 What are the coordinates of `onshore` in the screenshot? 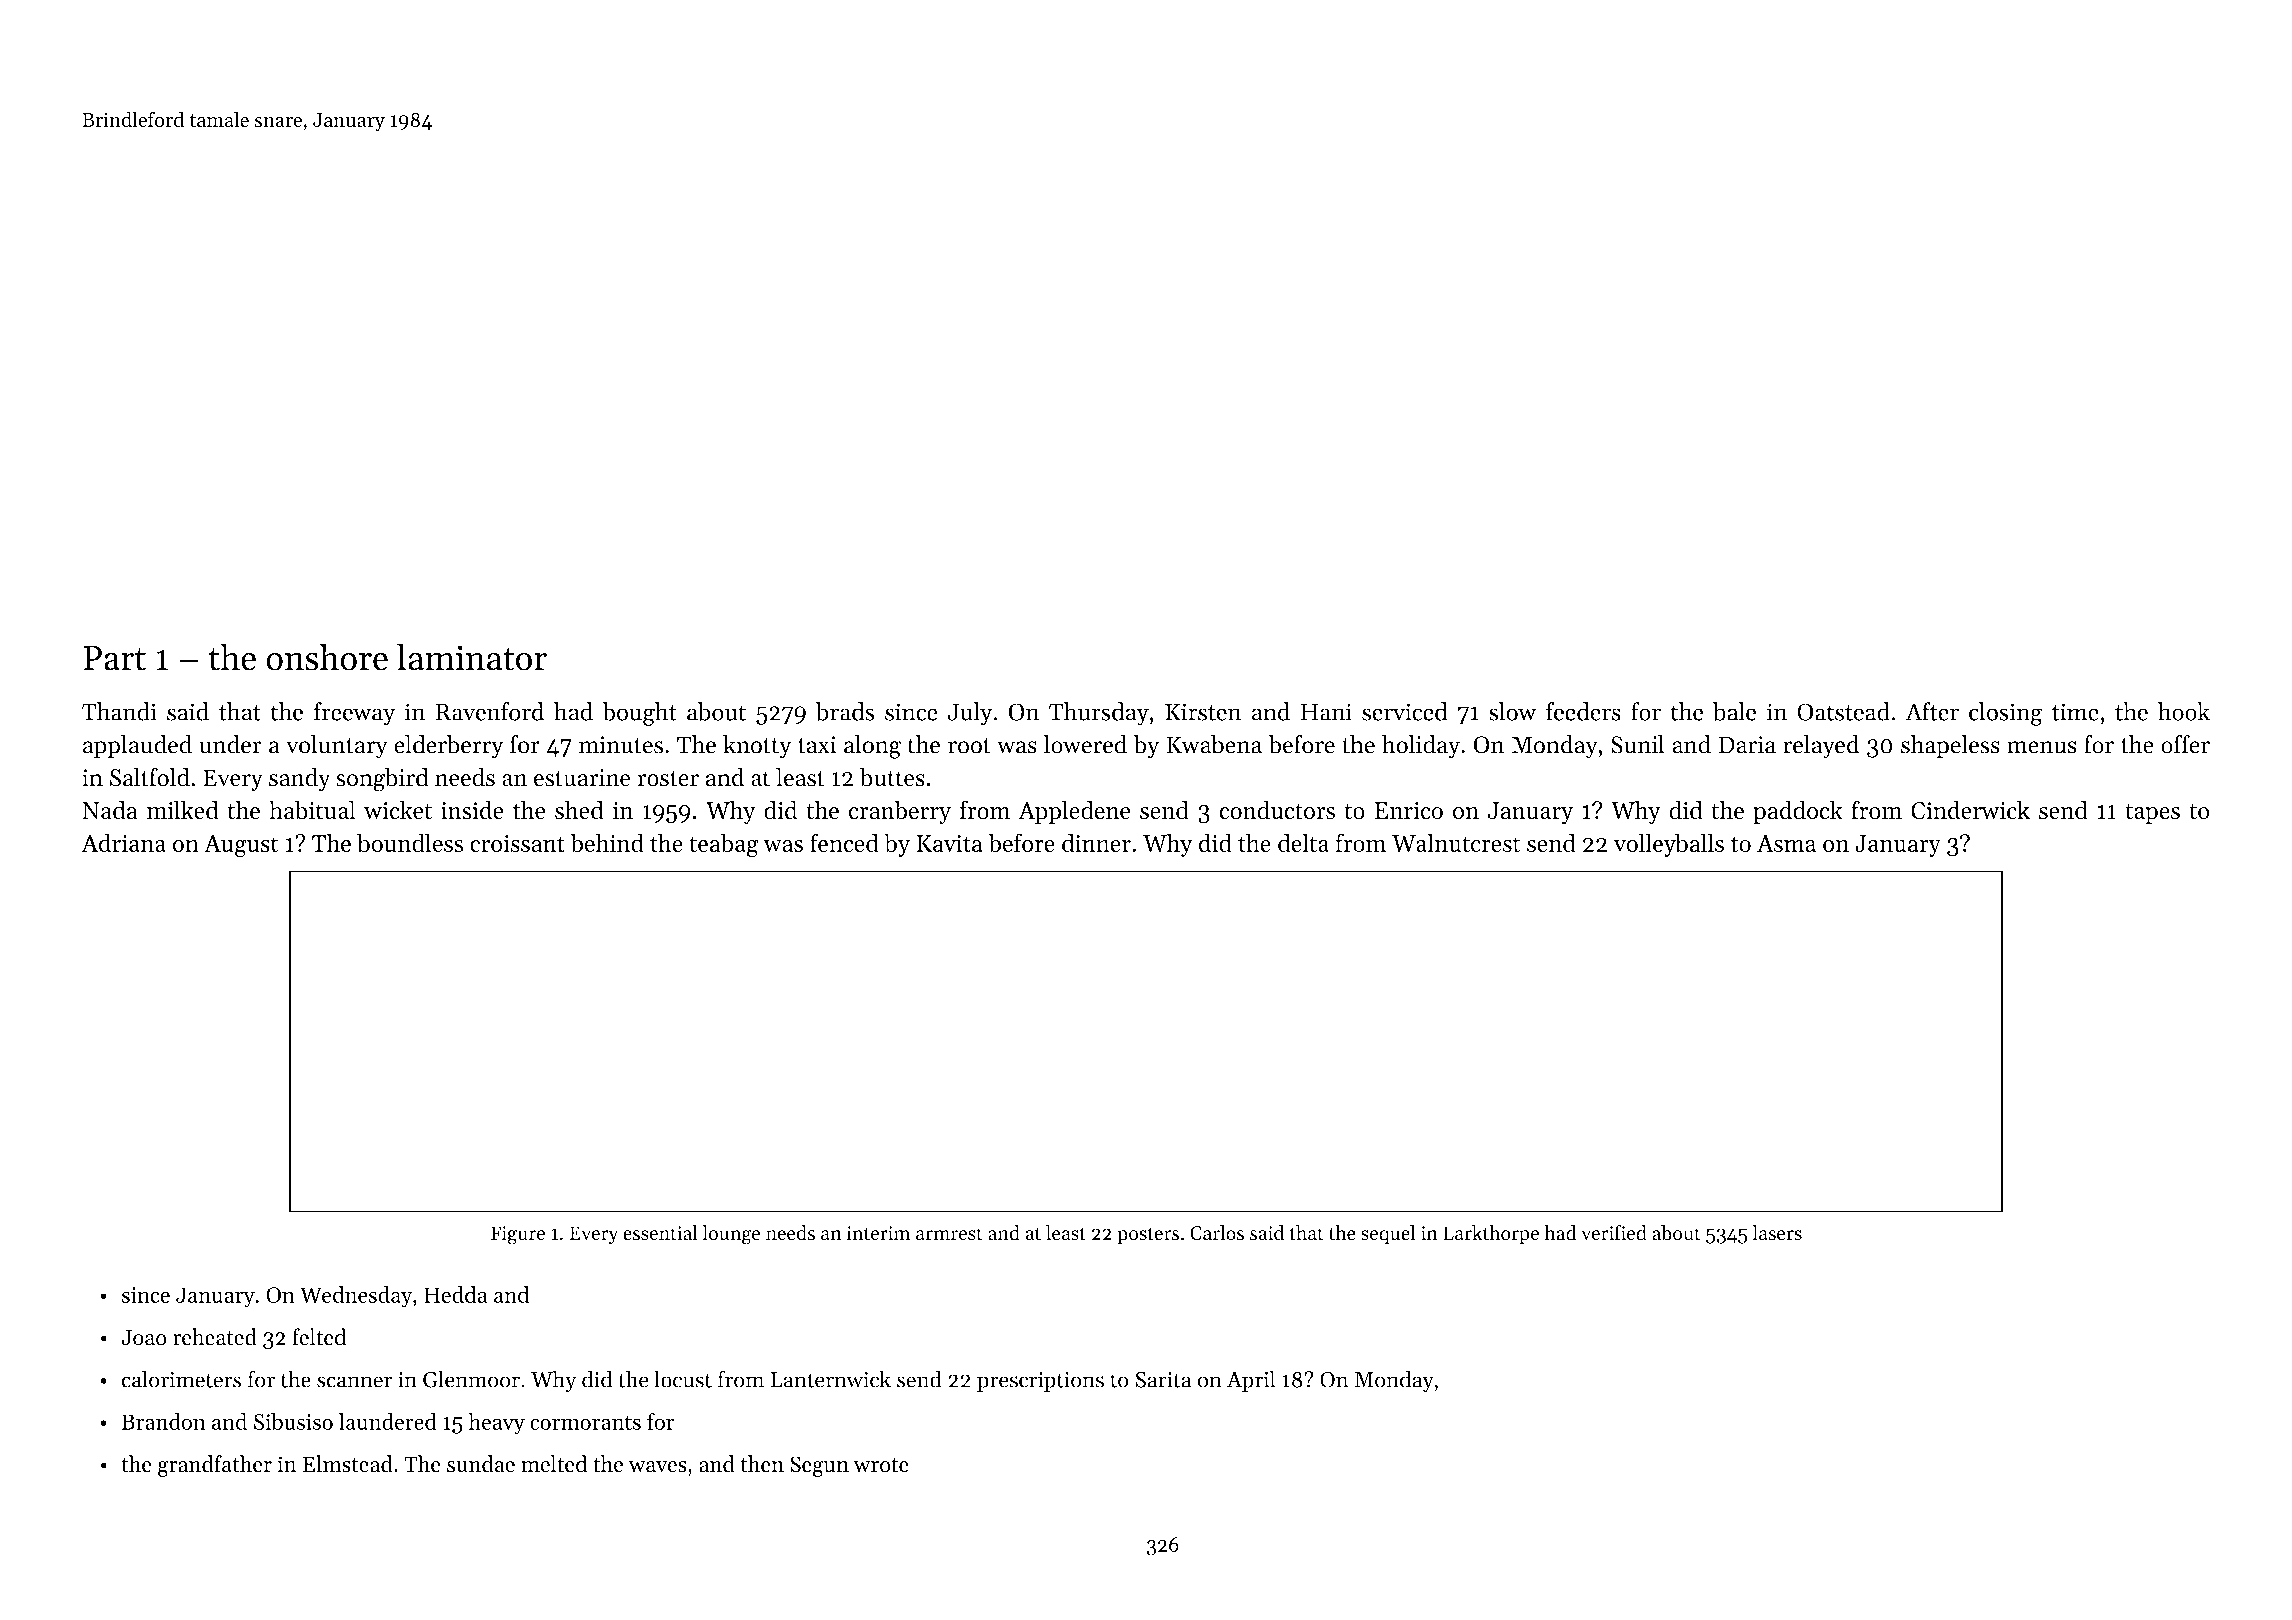 It's located at (327, 657).
